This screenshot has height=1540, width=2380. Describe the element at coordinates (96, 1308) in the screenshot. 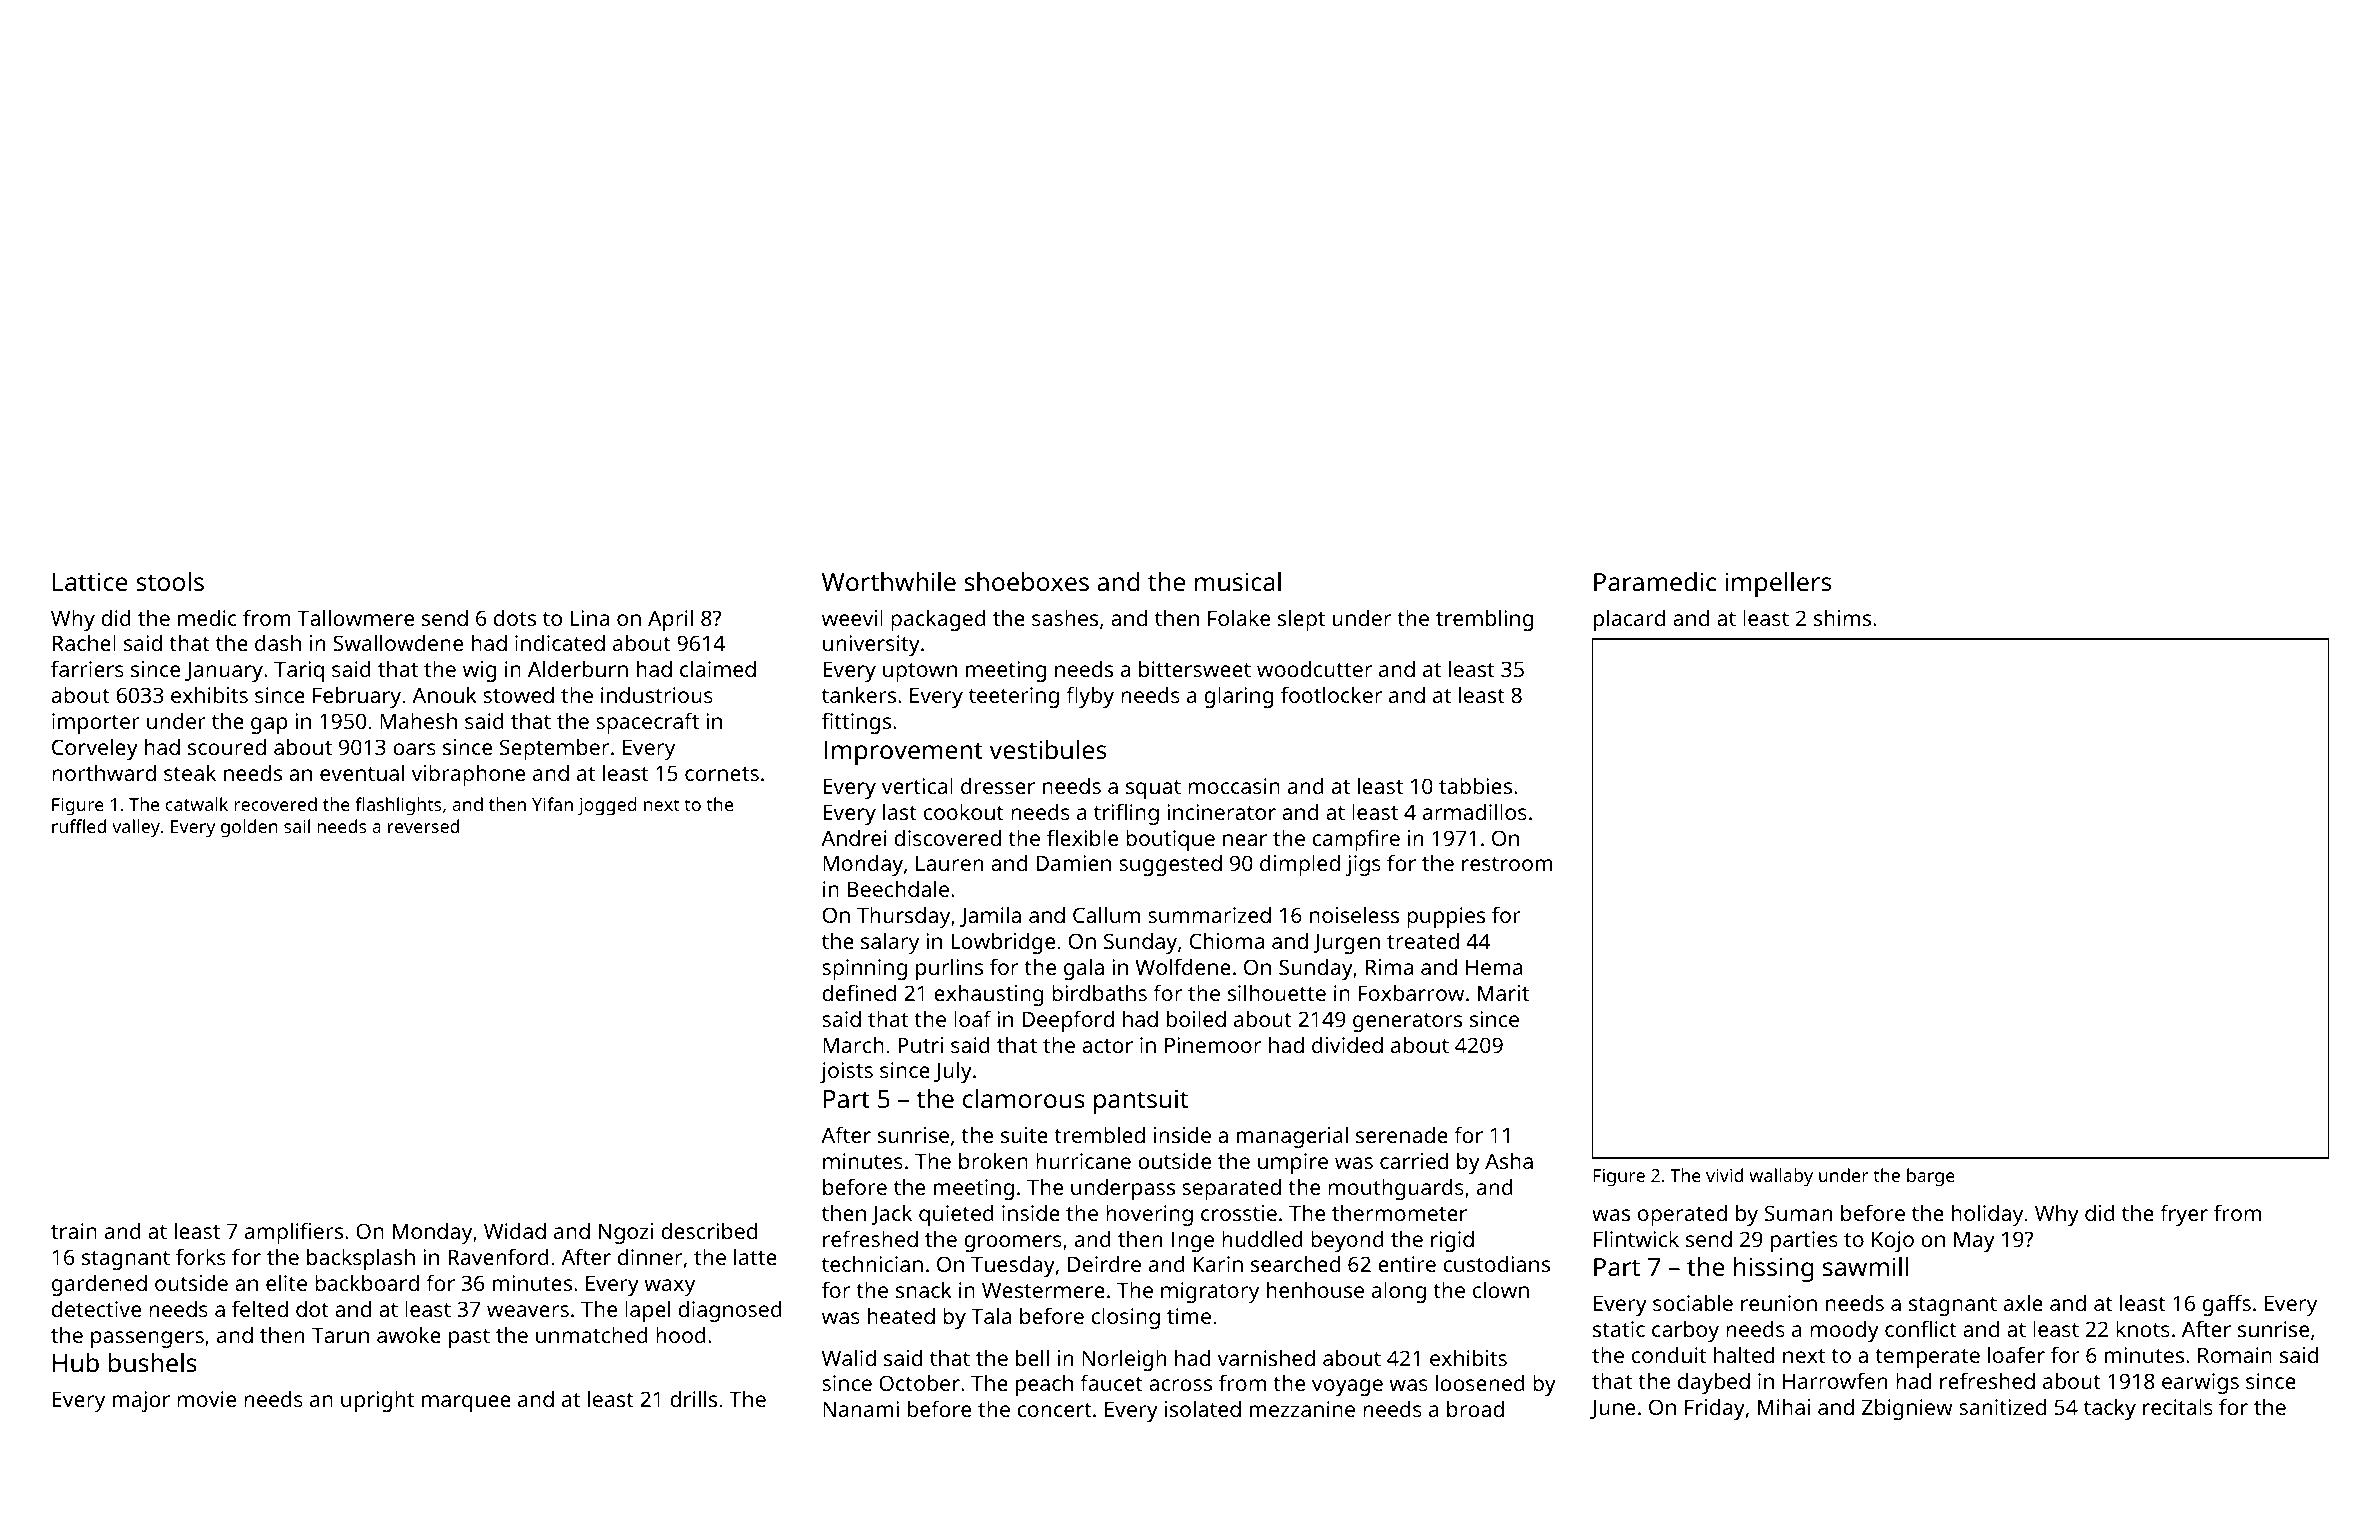

I see `detective` at that location.
